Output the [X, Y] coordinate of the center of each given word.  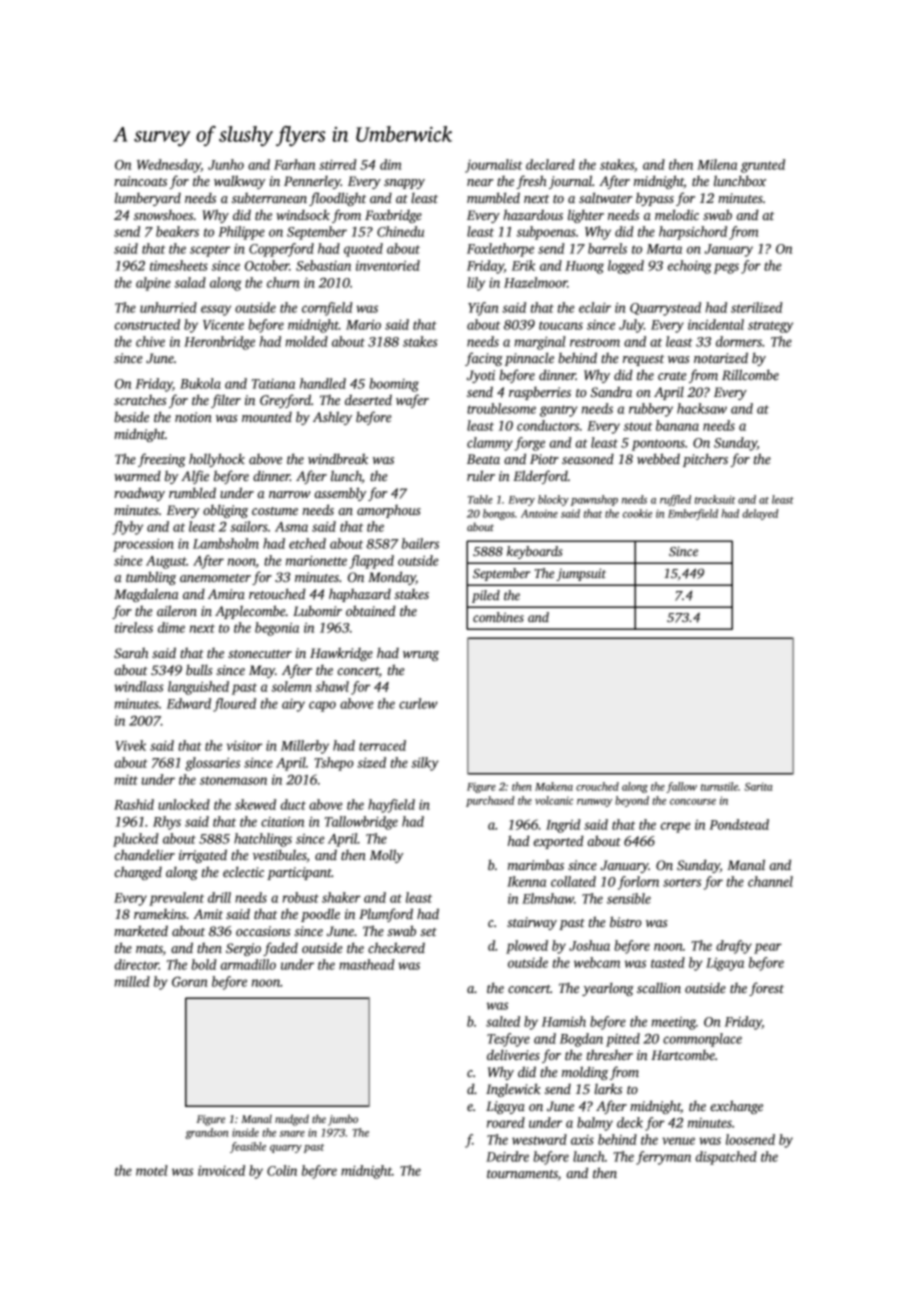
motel [152, 1170]
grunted [763, 166]
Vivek [130, 745]
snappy [404, 184]
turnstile [719, 786]
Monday [392, 578]
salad [190, 282]
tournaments [522, 1174]
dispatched [726, 1158]
